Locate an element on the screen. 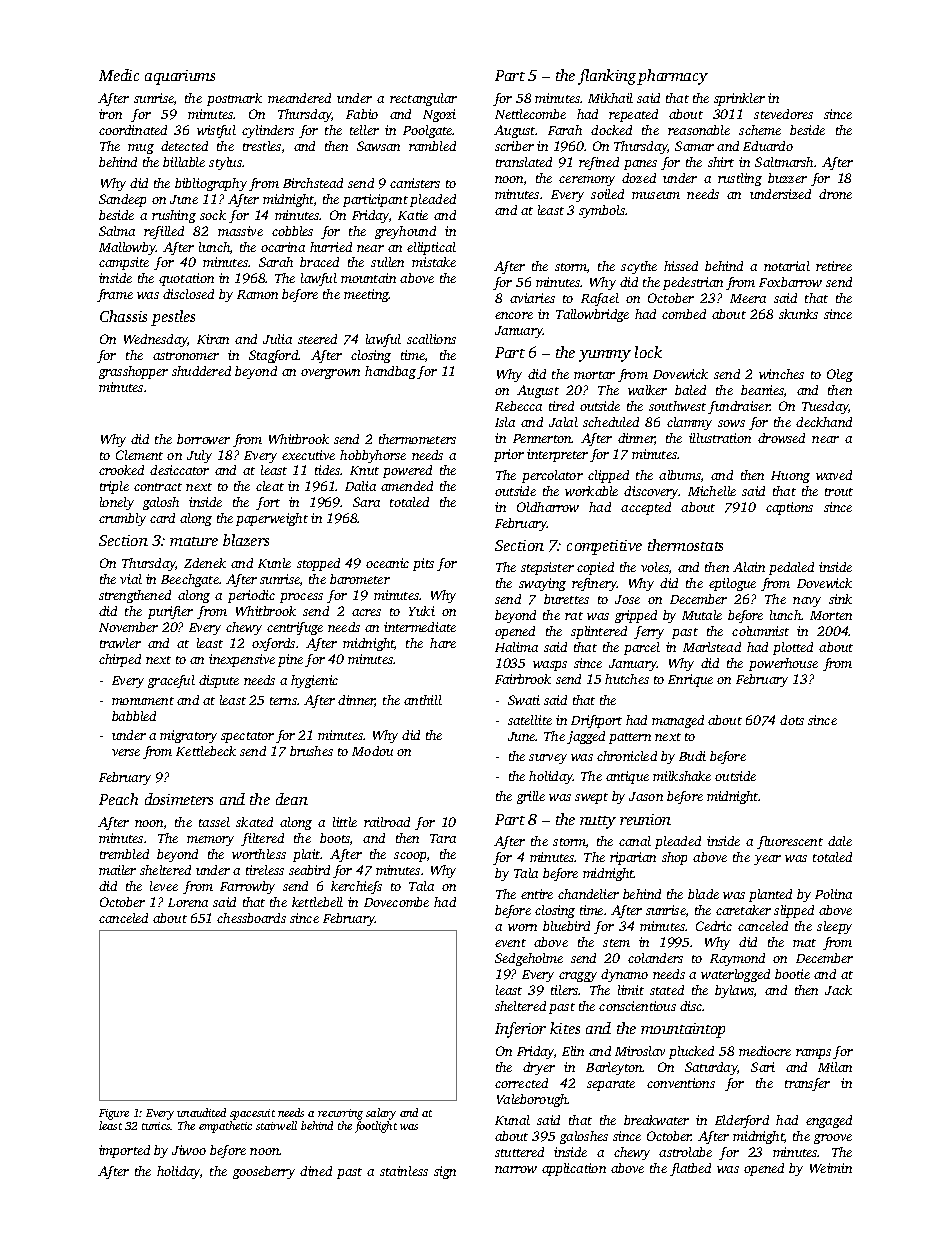 This screenshot has width=952, height=1233. steered is located at coordinates (317, 339).
